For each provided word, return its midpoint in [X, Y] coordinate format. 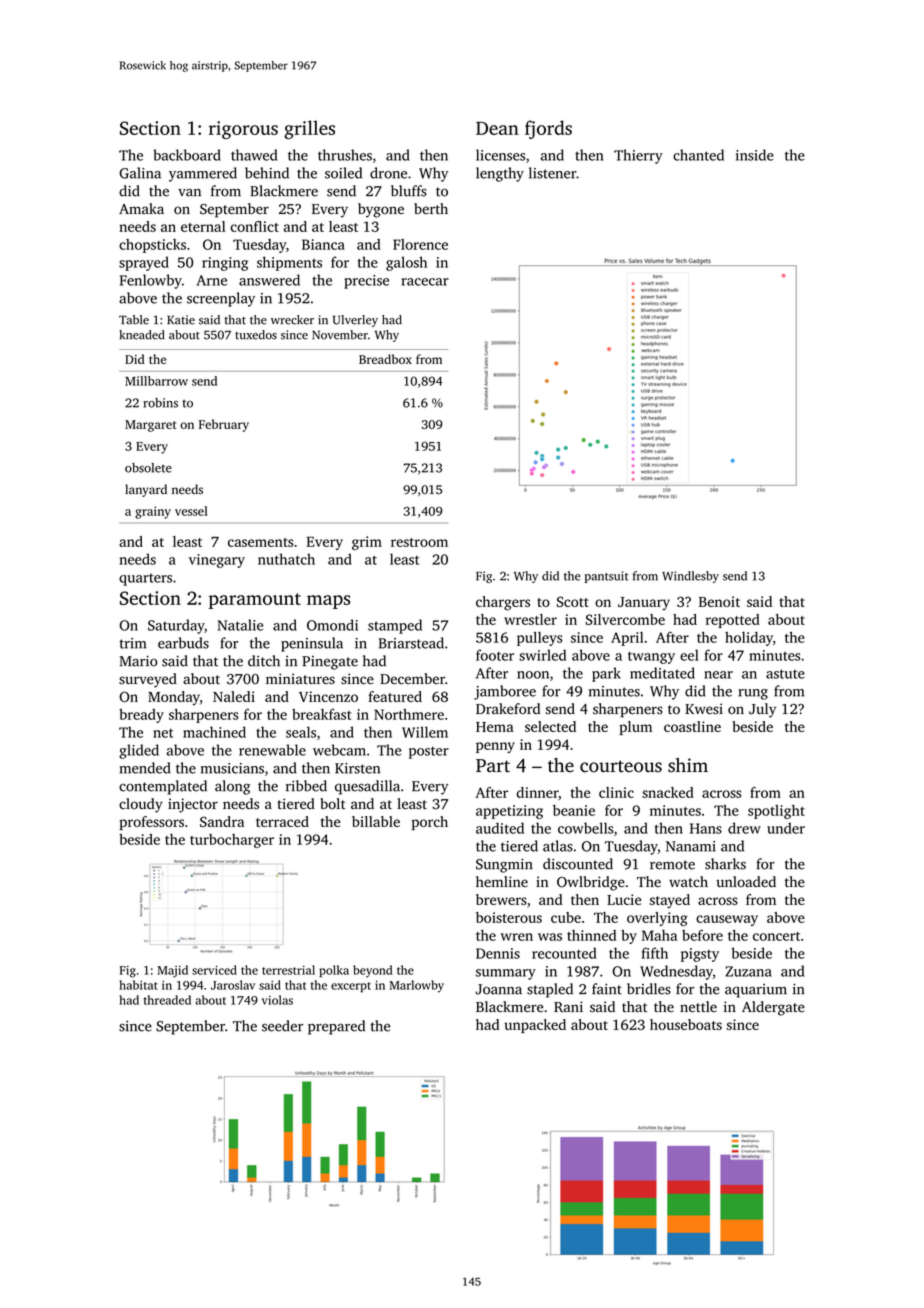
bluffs [409, 191]
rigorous [243, 130]
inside [755, 155]
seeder [282, 1026]
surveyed [148, 680]
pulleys [540, 639]
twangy [651, 658]
